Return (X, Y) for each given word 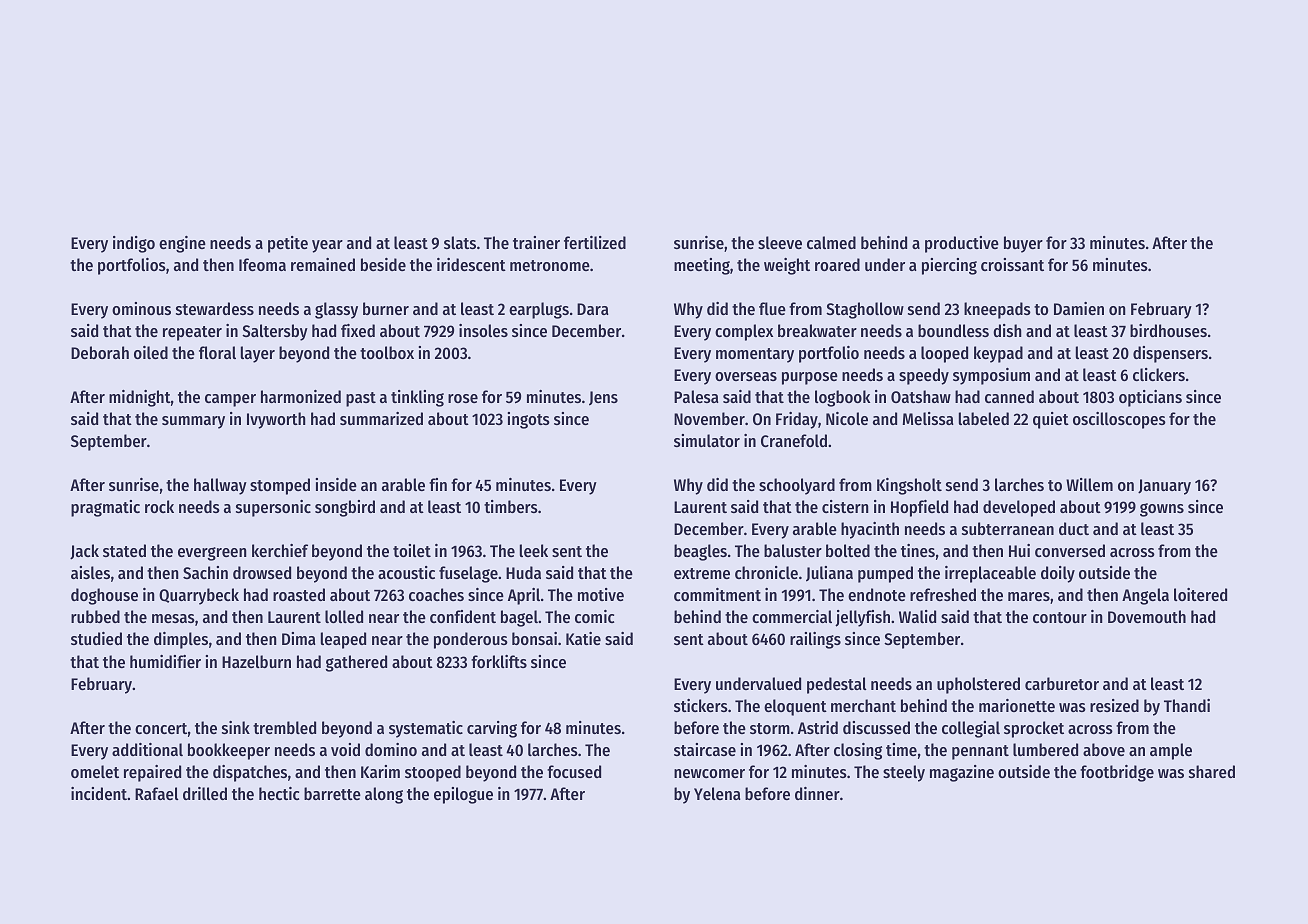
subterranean (1008, 528)
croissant (1012, 264)
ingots (529, 420)
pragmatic (105, 508)
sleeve (780, 242)
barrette (332, 793)
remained (323, 264)
